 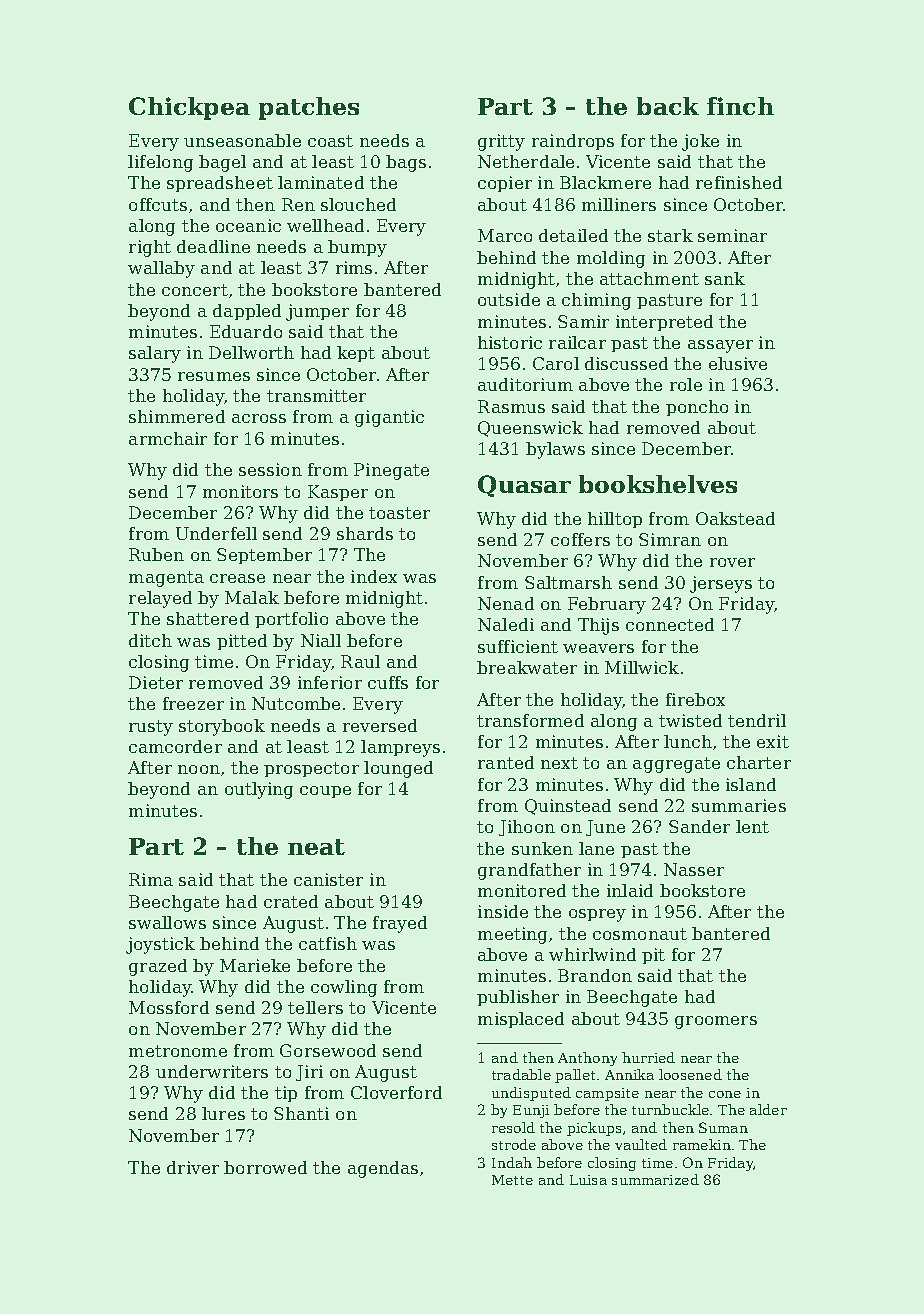 What do you see at coordinates (697, 408) in the image?
I see `poncho` at bounding box center [697, 408].
